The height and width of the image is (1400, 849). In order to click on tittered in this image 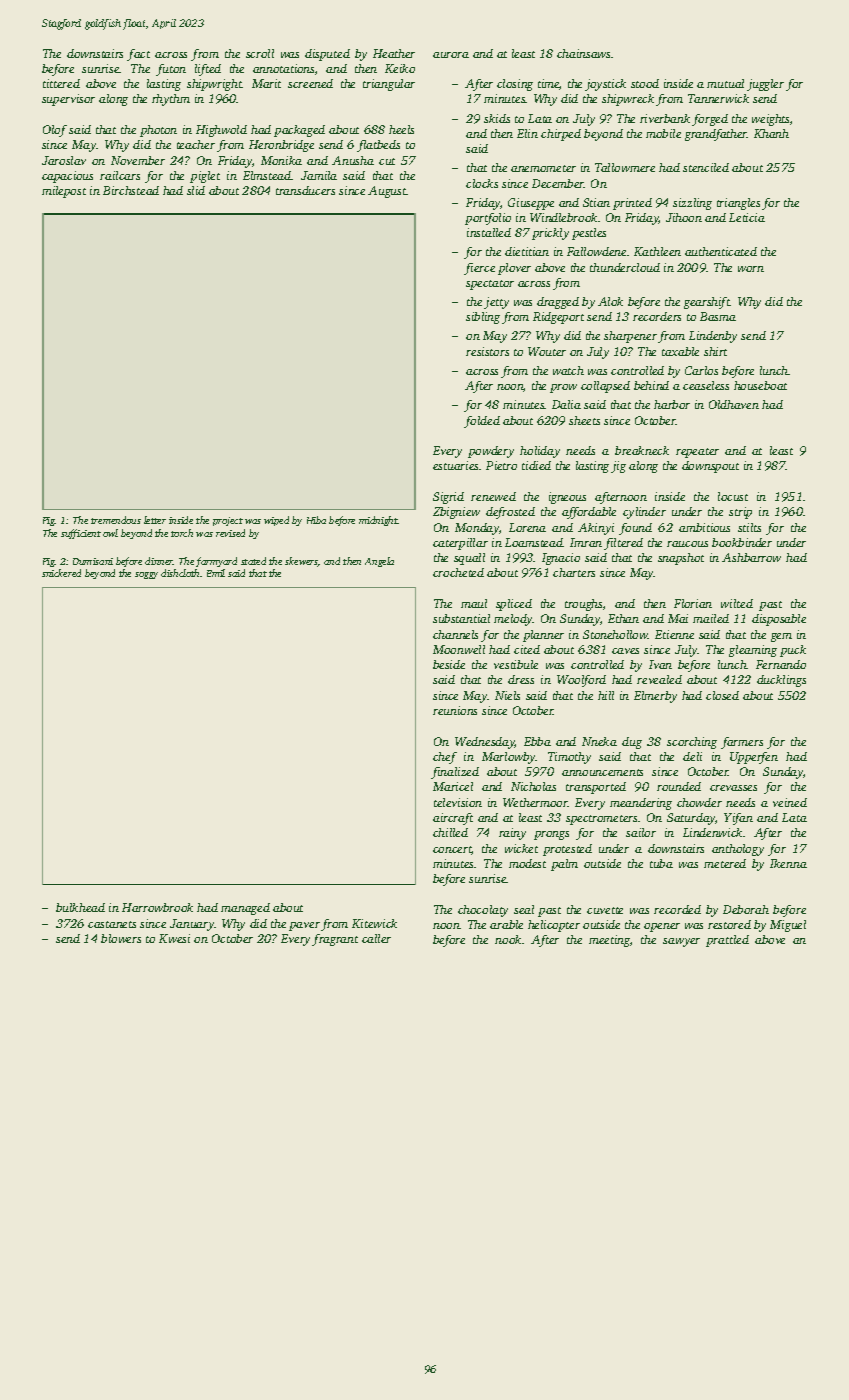, I will do `click(61, 83)`.
